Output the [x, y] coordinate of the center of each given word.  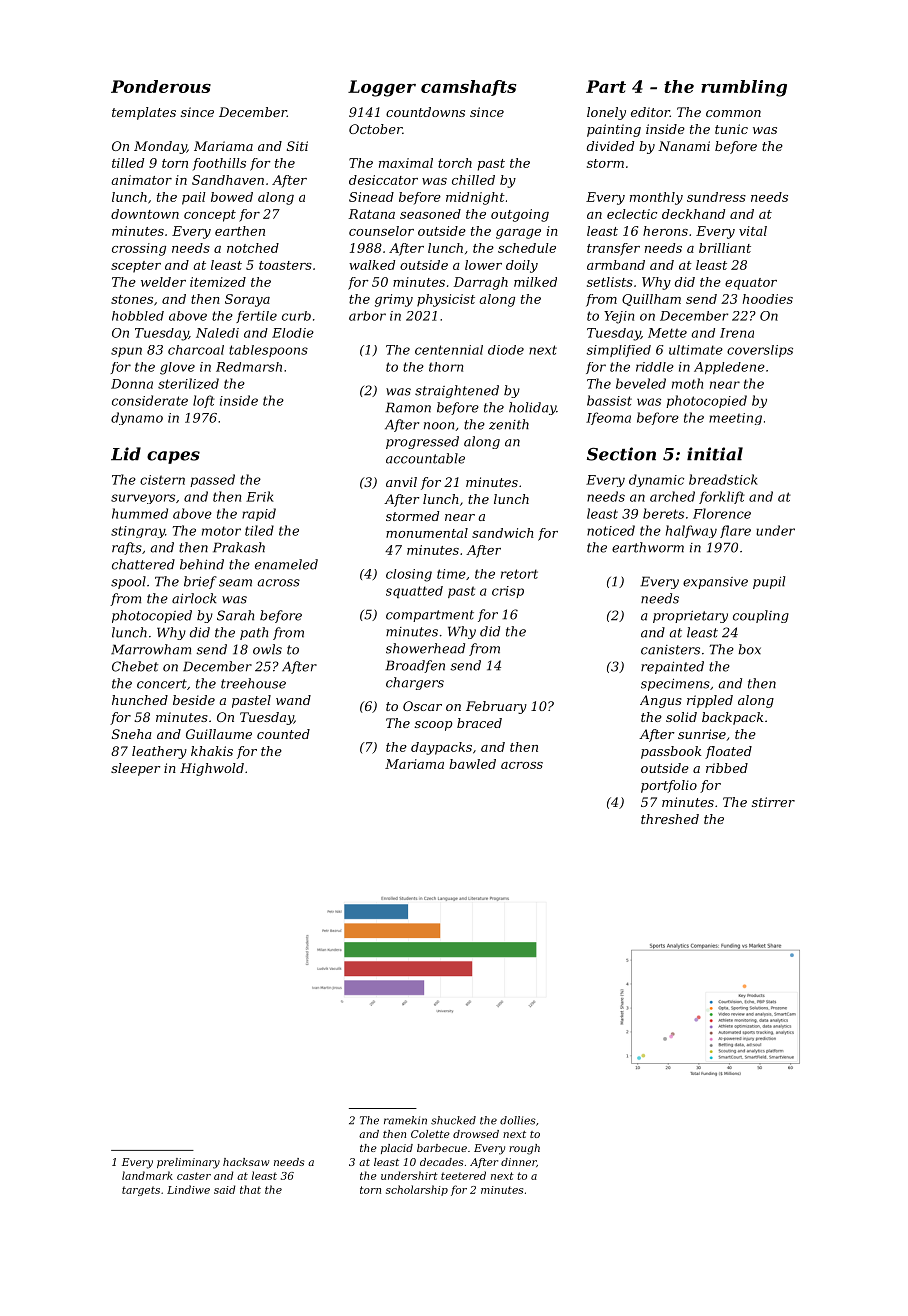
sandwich [503, 533]
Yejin [619, 317]
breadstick [723, 479]
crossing [139, 249]
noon [439, 426]
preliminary [188, 1163]
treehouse [253, 683]
